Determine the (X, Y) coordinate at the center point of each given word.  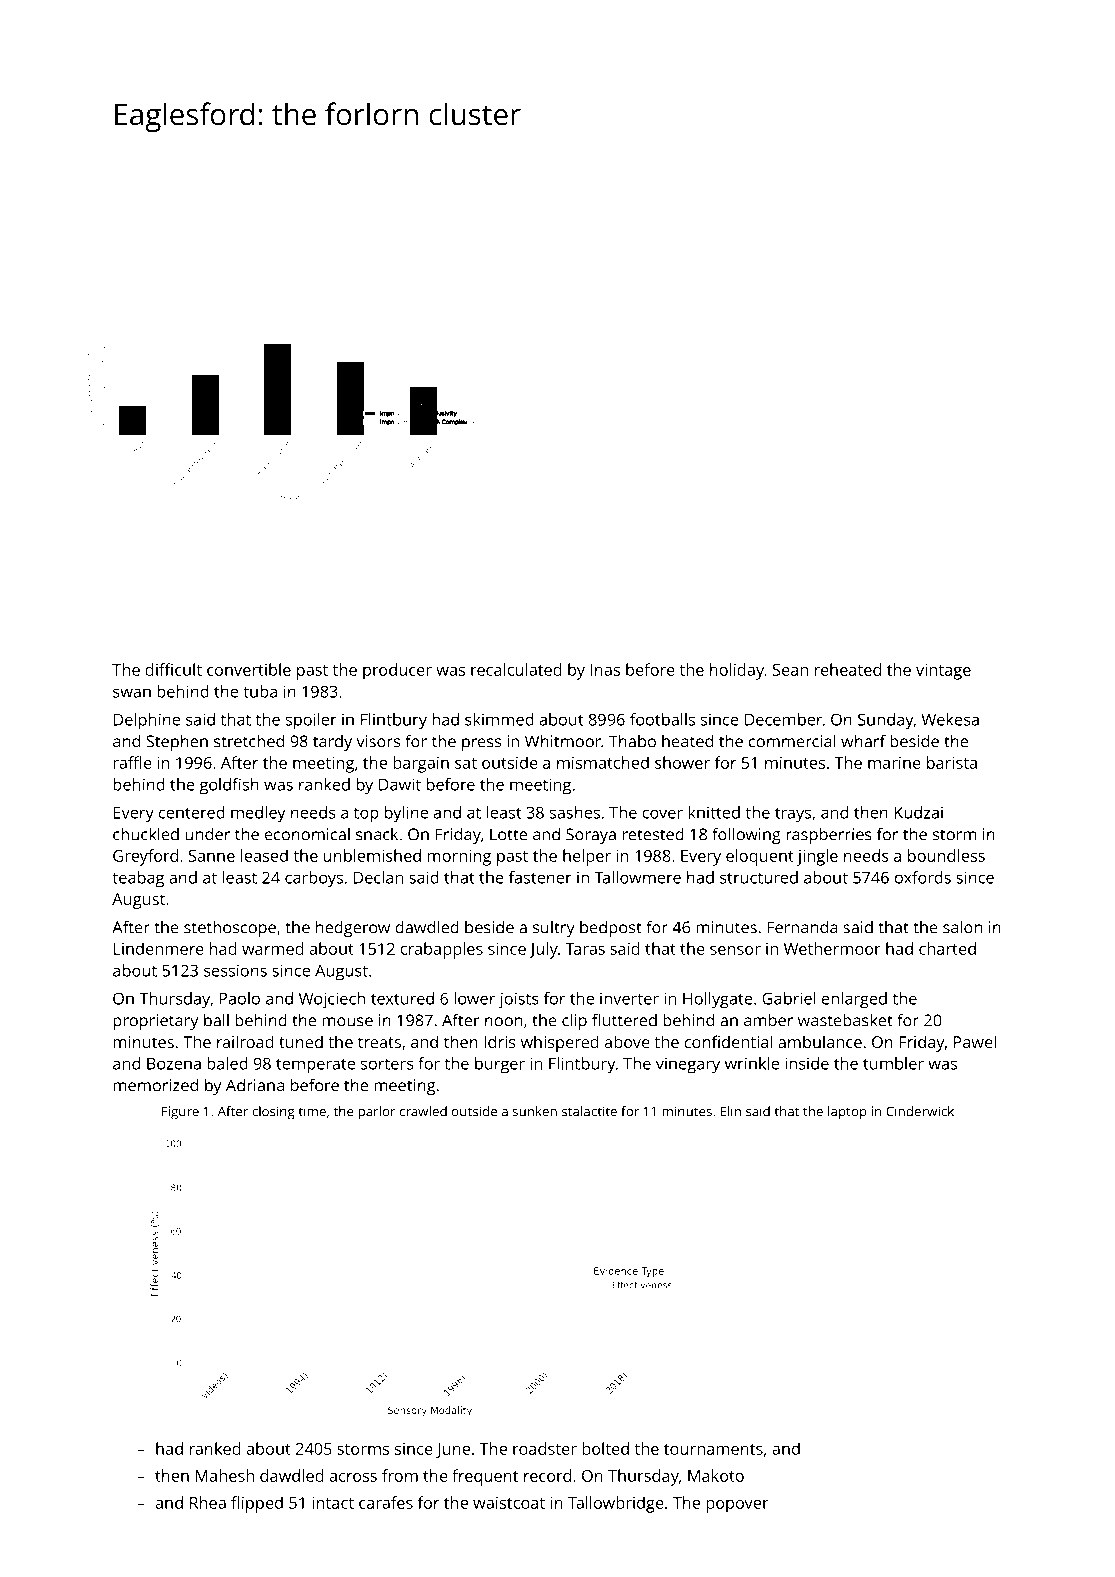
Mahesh (225, 1475)
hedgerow (353, 929)
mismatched (603, 762)
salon (962, 927)
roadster (545, 1448)
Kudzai (919, 812)
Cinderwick (920, 1111)
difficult (173, 669)
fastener (540, 877)
